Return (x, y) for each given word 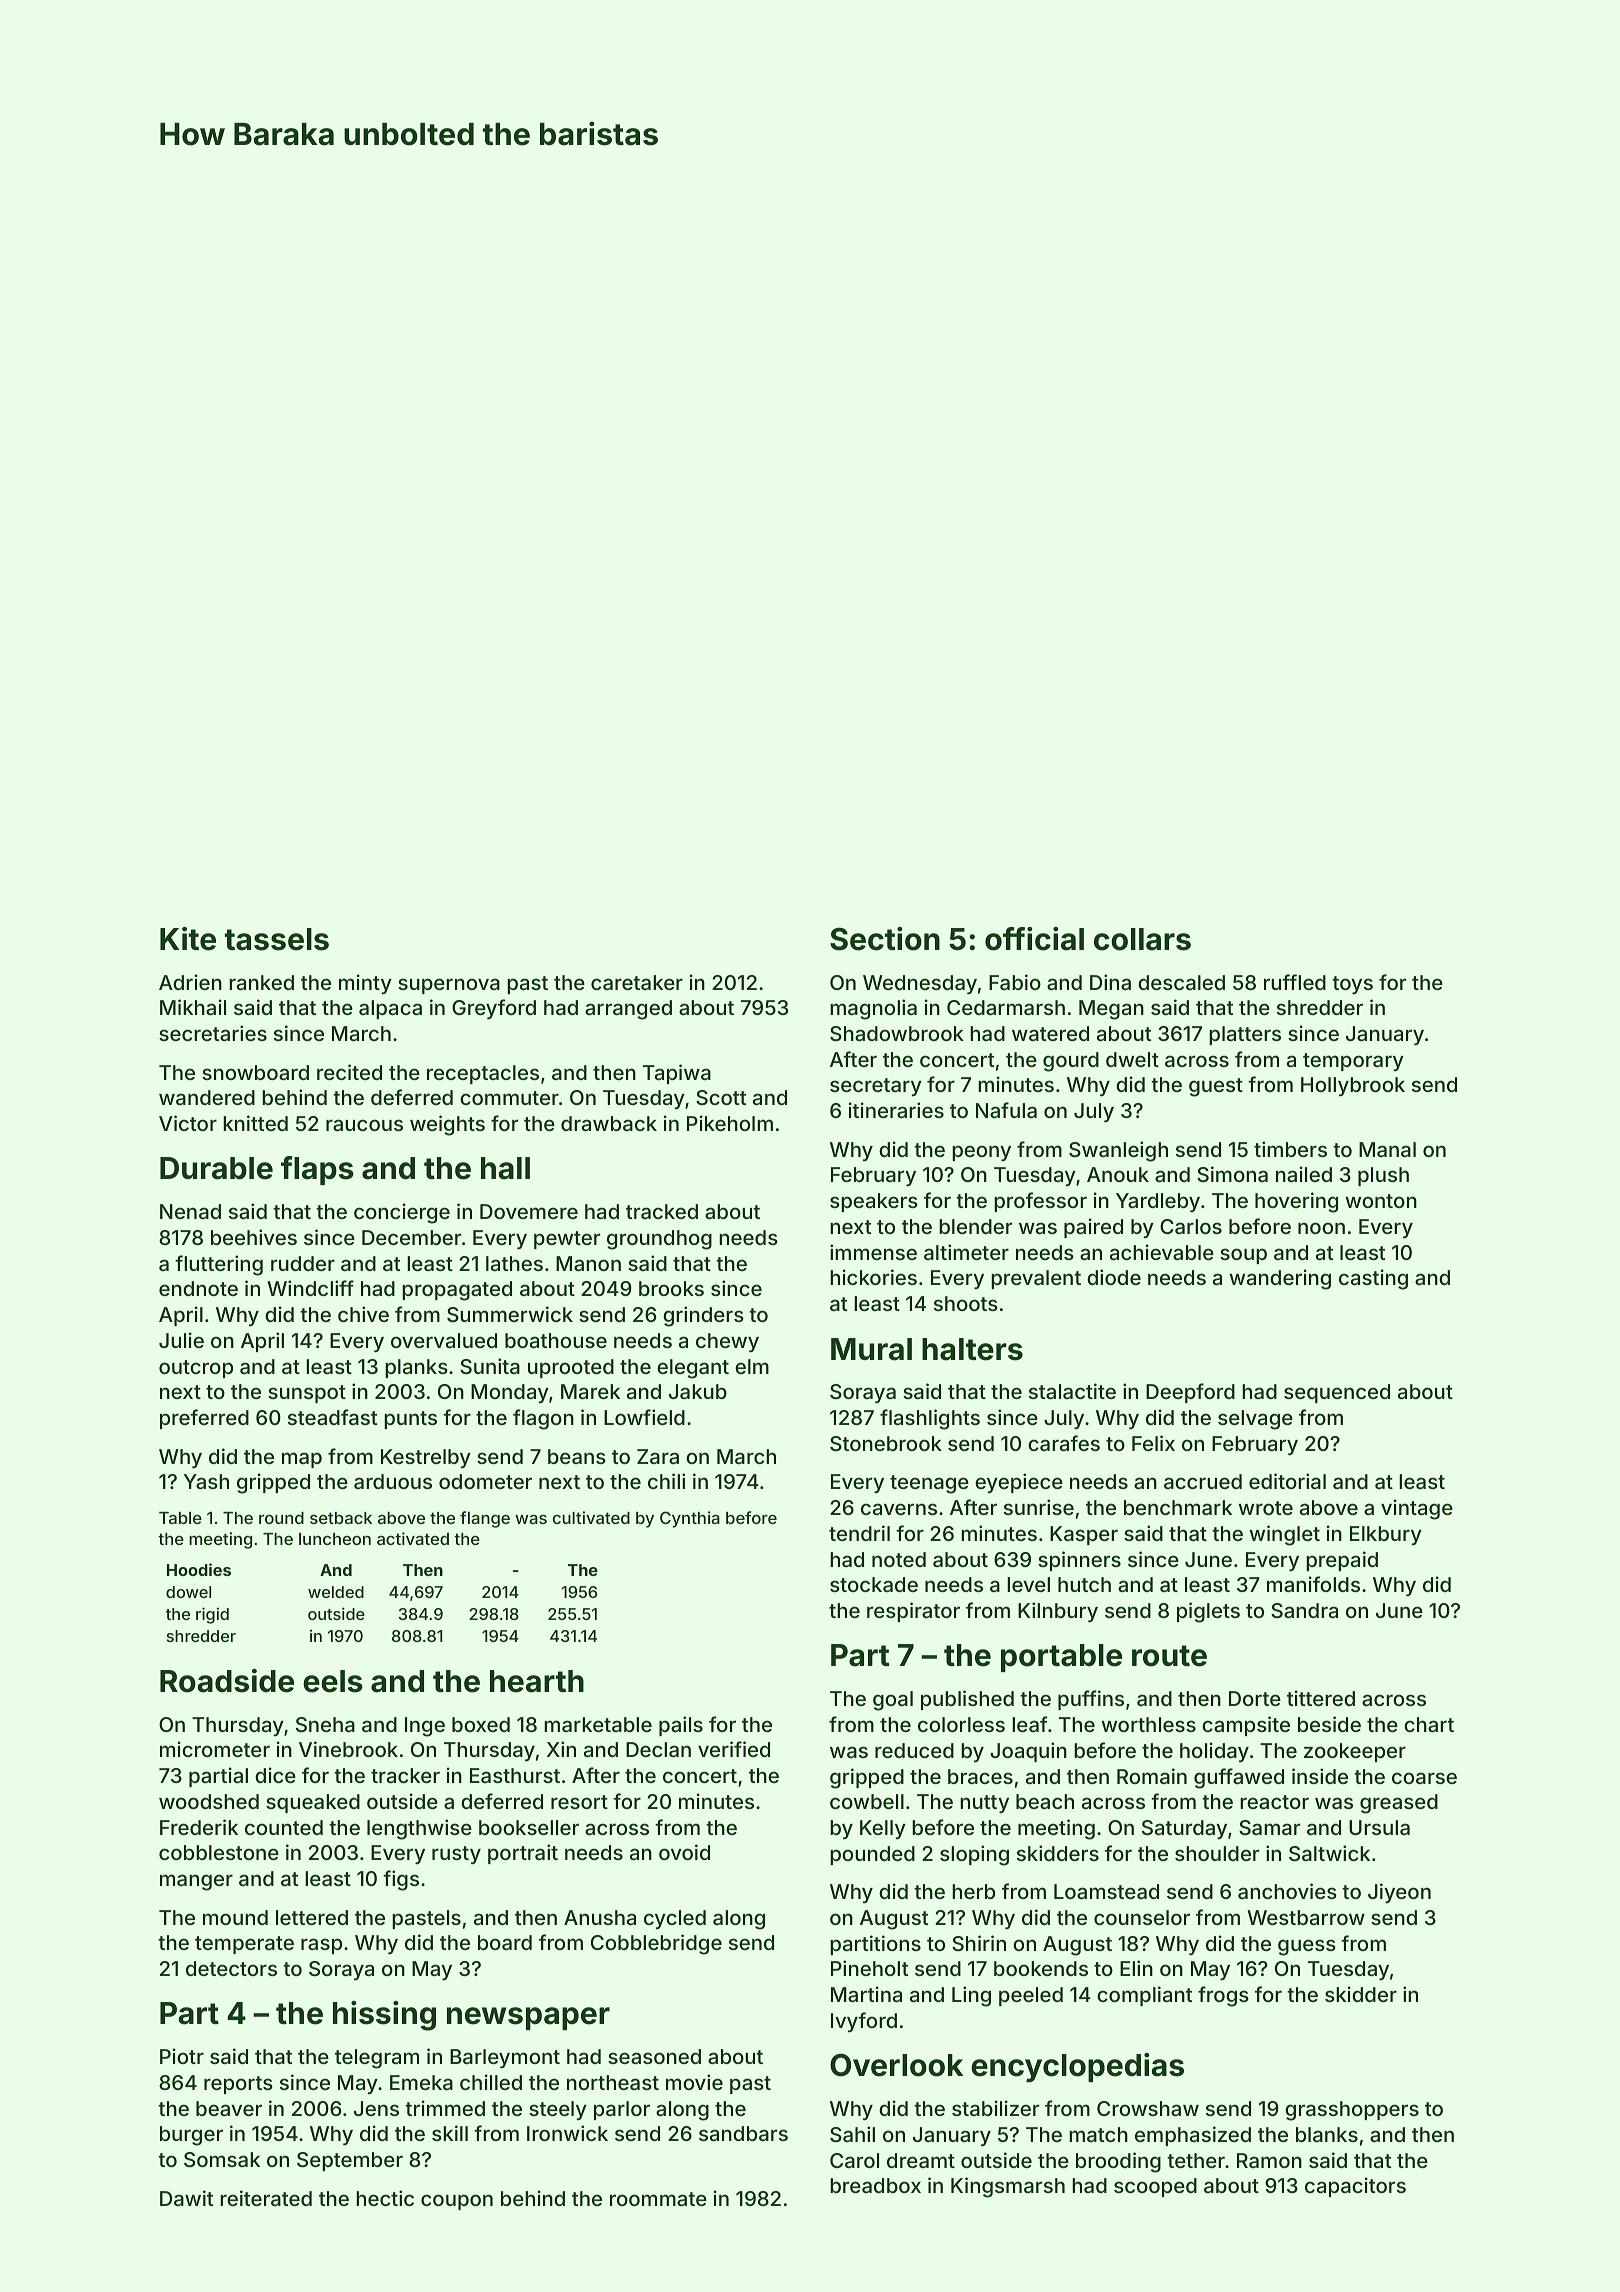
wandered (207, 1097)
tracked (662, 1211)
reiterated (266, 2198)
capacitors (1355, 2187)
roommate (658, 2199)
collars (1142, 939)
